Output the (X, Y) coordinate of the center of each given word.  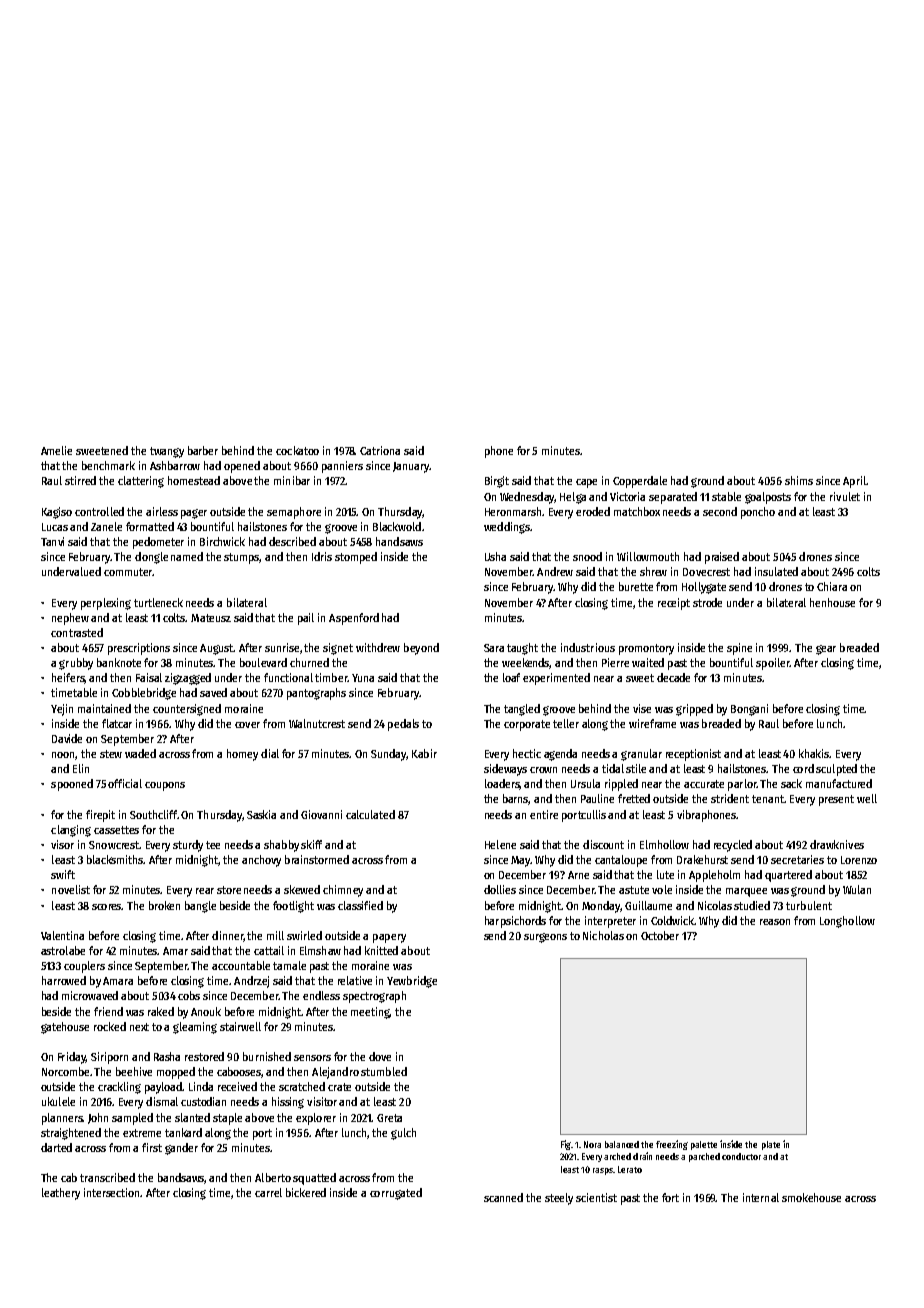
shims (799, 480)
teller (566, 723)
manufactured (839, 783)
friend (108, 1011)
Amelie (56, 450)
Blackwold (397, 526)
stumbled (384, 1071)
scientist (596, 1197)
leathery (61, 1194)
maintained (104, 708)
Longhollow (847, 922)
